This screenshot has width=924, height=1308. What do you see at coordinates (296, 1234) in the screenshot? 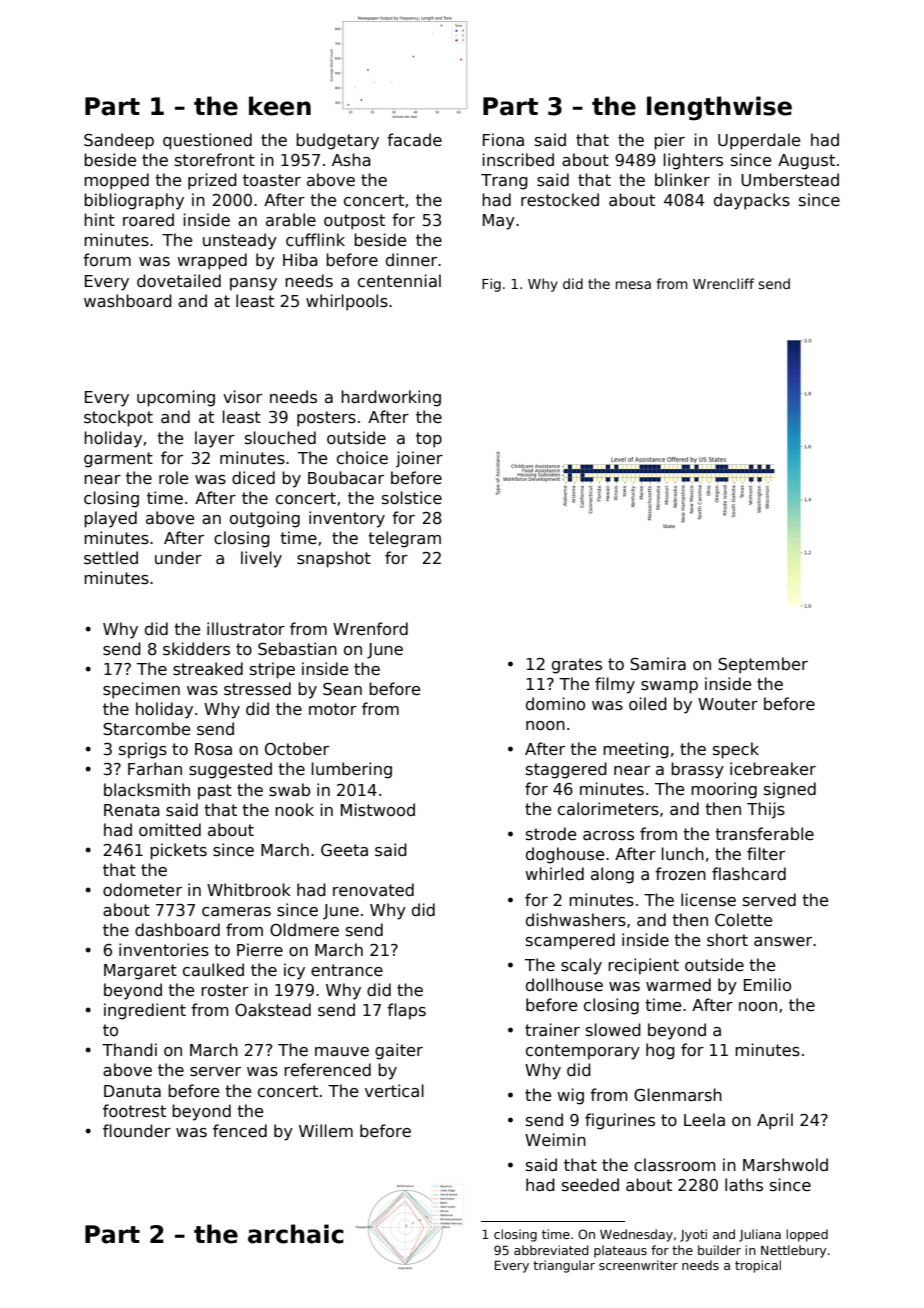
I see `archaic` at bounding box center [296, 1234].
